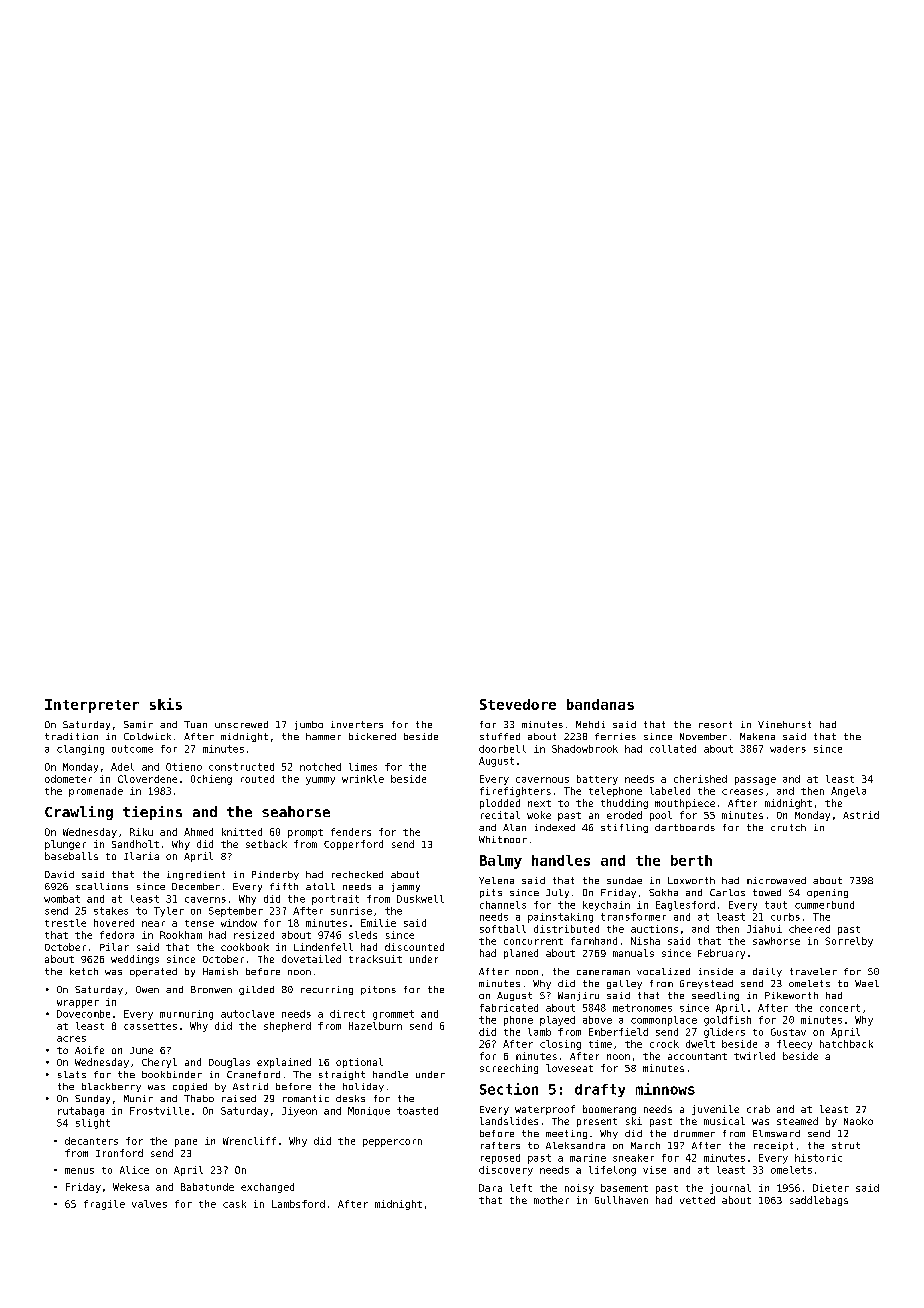 This screenshot has height=1308, width=924. What do you see at coordinates (104, 1205) in the screenshot?
I see `fragile` at bounding box center [104, 1205].
